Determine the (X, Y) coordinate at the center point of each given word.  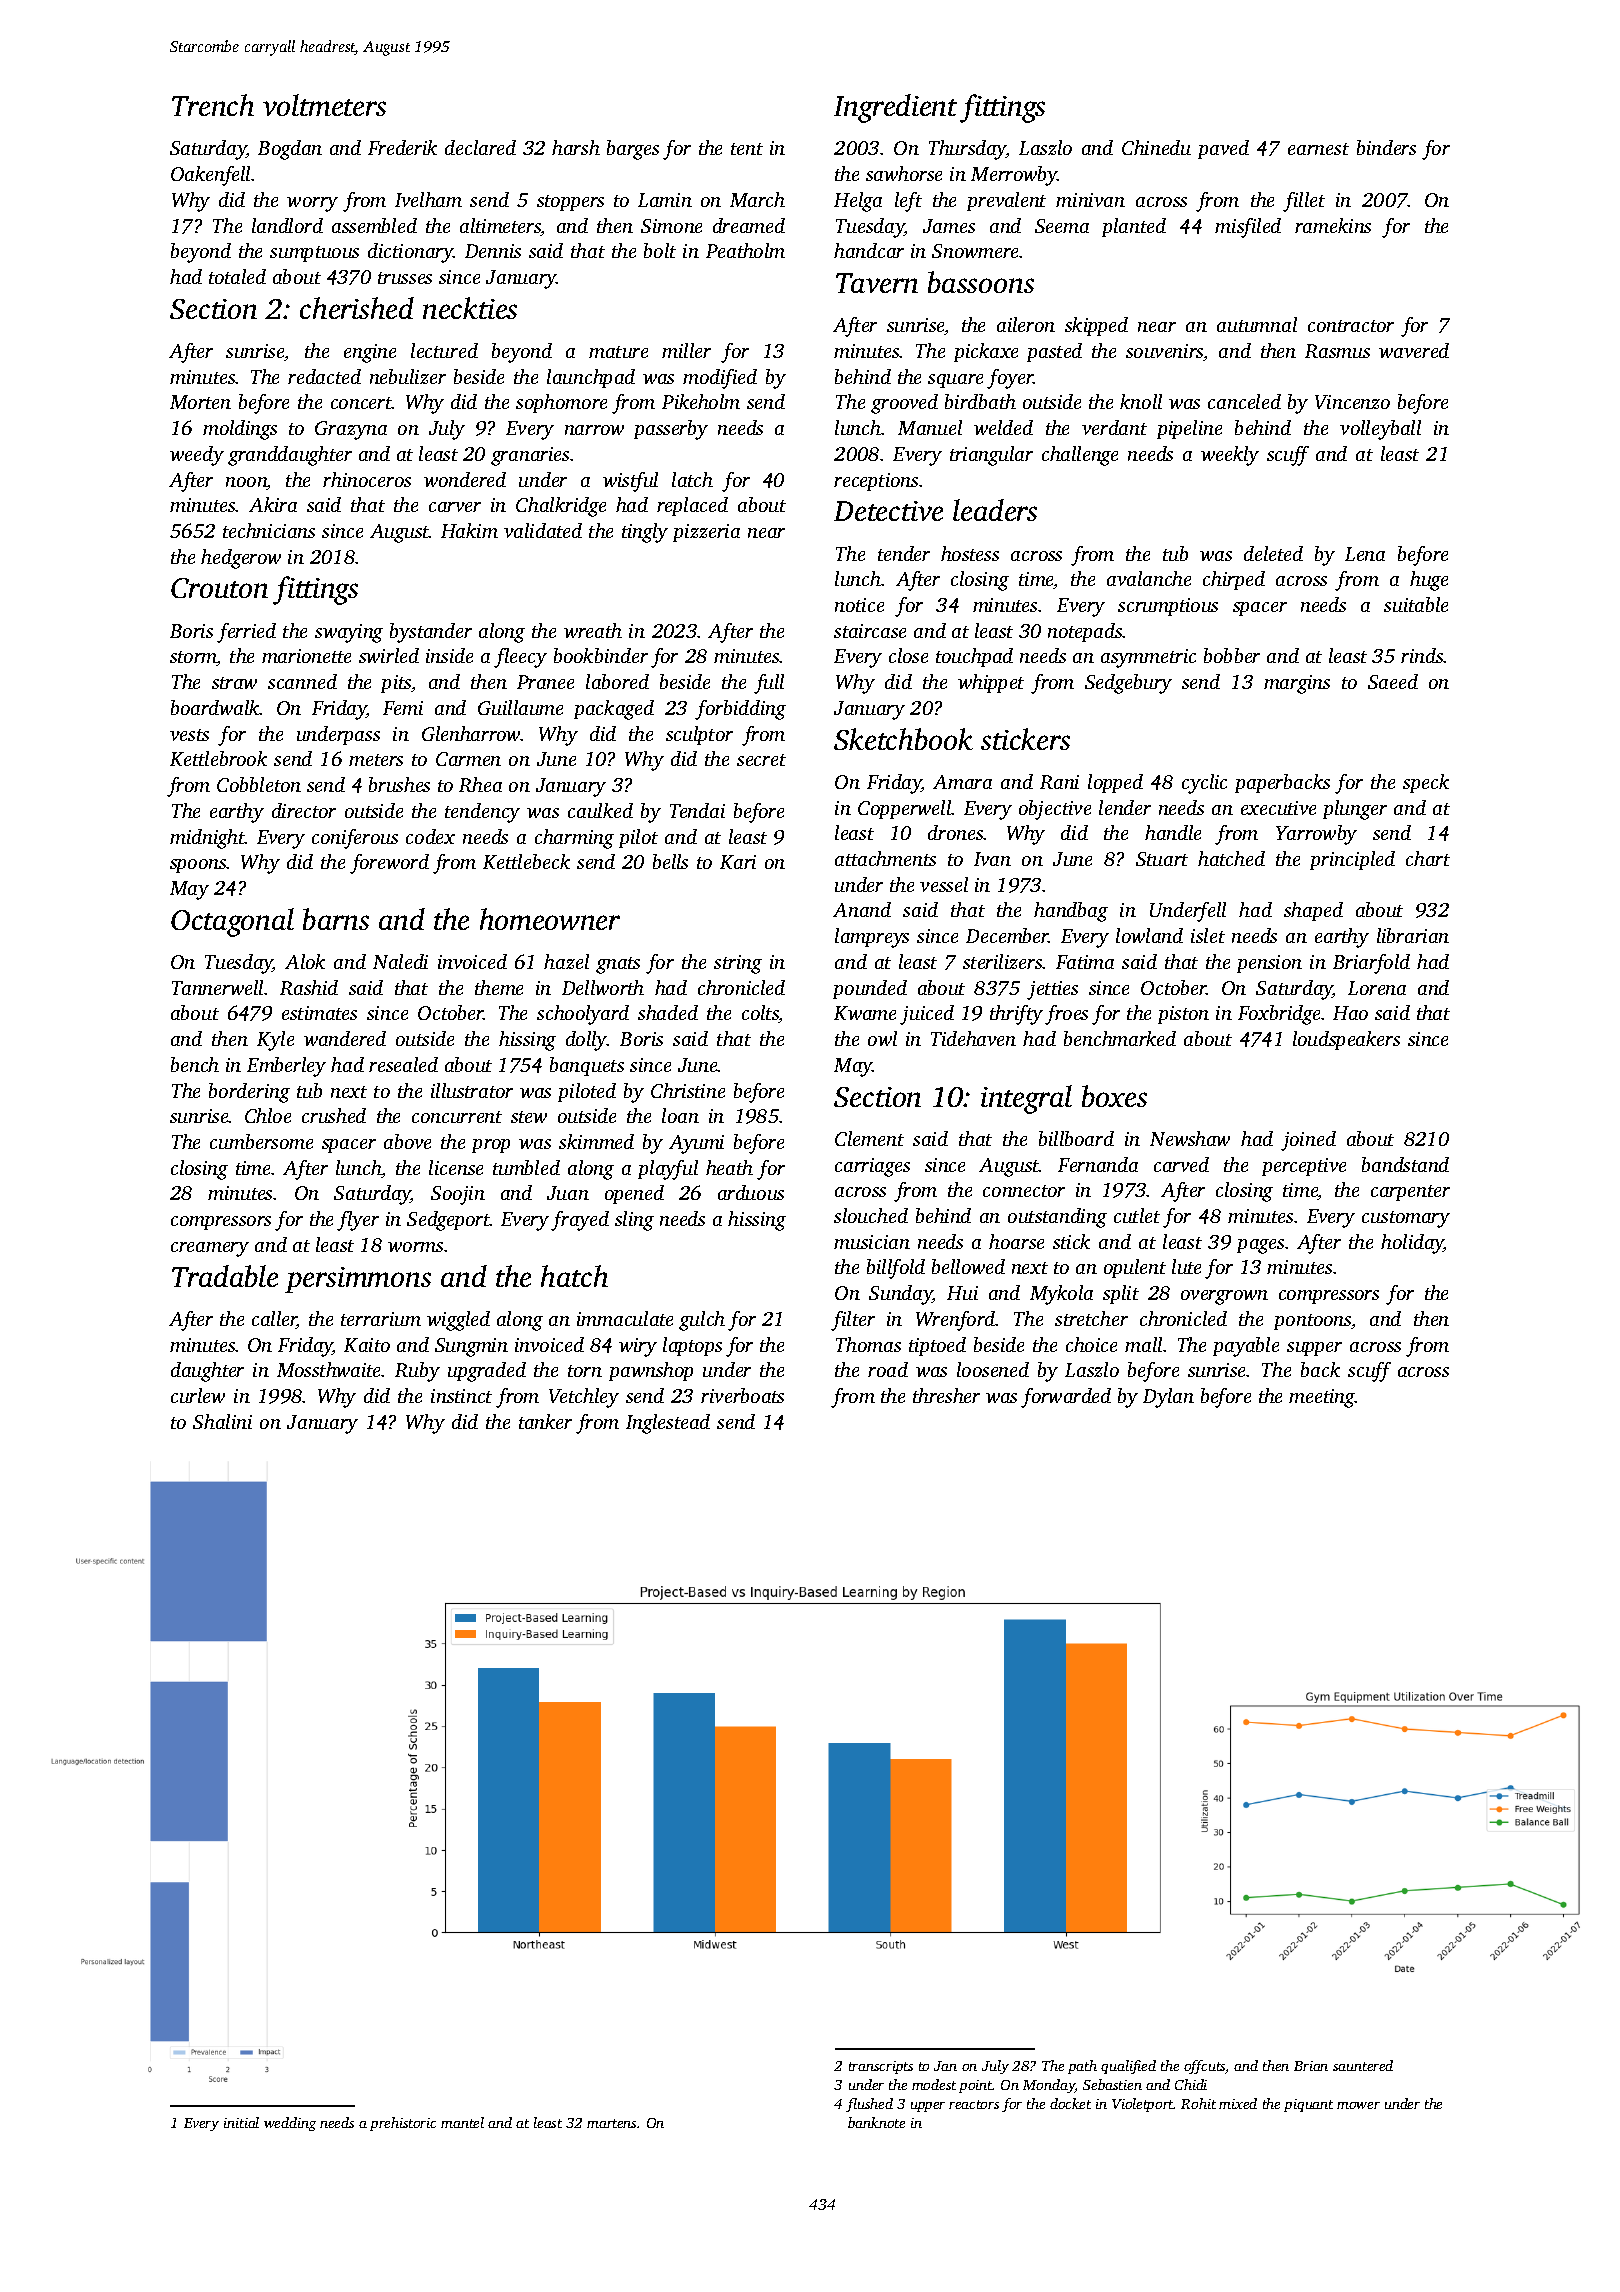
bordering (249, 1093)
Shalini (222, 1421)
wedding (290, 2124)
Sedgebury (1128, 684)
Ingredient (895, 108)
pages (1260, 1246)
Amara (962, 782)
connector (1024, 1191)
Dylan (1168, 1398)
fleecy (520, 658)
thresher (946, 1395)
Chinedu (1156, 147)
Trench (213, 105)
